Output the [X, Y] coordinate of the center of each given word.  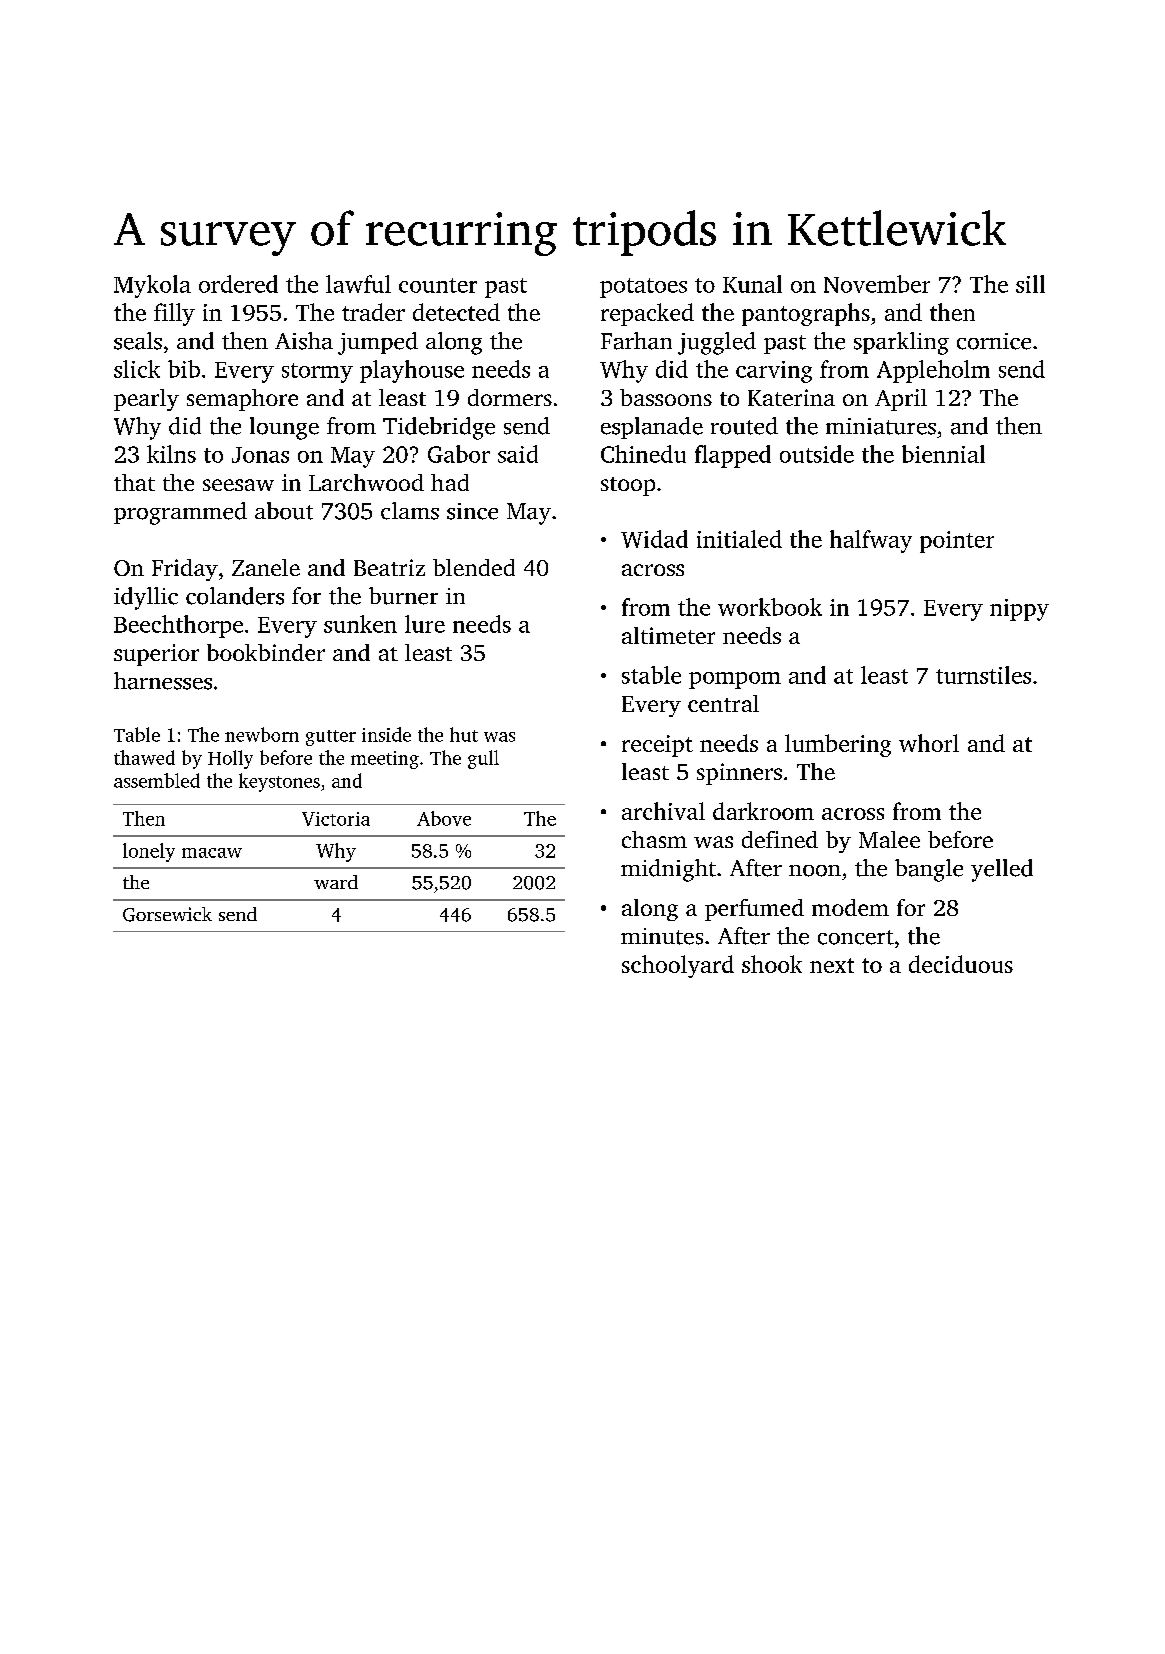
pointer [957, 542]
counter [438, 285]
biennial [943, 454]
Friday [185, 570]
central [723, 703]
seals [138, 341]
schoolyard [678, 966]
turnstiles [983, 675]
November [877, 284]
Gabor [459, 454]
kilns [171, 454]
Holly [230, 759]
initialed [739, 539]
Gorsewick [167, 914]
